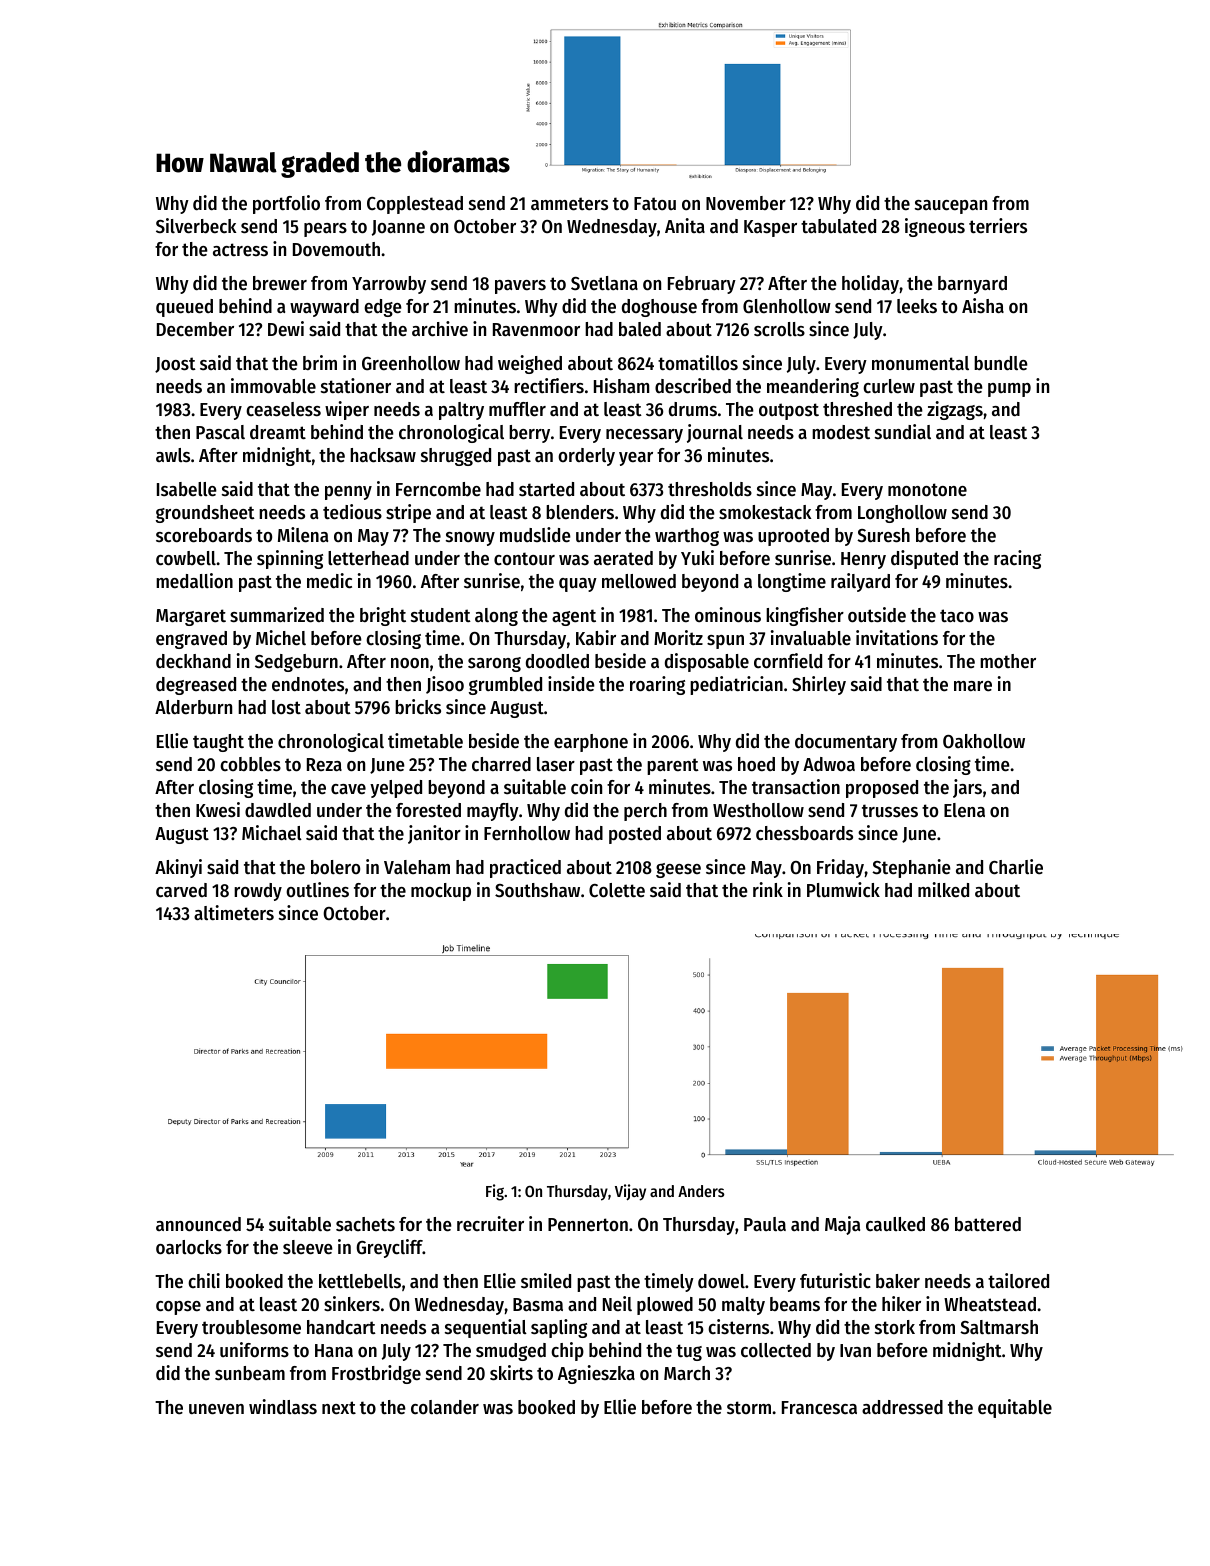 This image has width=1210, height=1566. What do you see at coordinates (596, 1374) in the image?
I see `Agnieszka` at bounding box center [596, 1374].
